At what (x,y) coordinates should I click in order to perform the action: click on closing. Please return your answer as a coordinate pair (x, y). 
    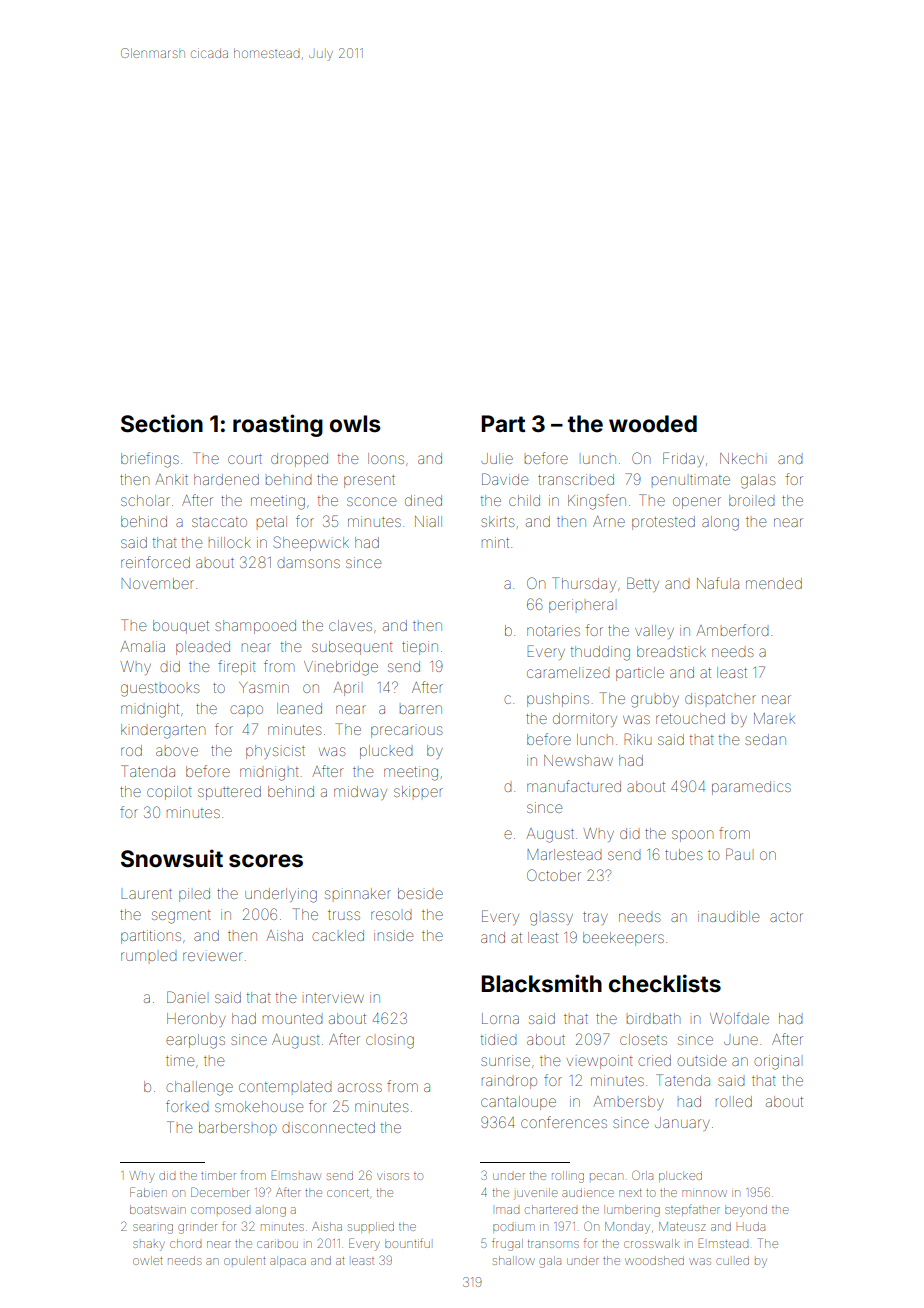
    Looking at the image, I should click on (390, 1042).
